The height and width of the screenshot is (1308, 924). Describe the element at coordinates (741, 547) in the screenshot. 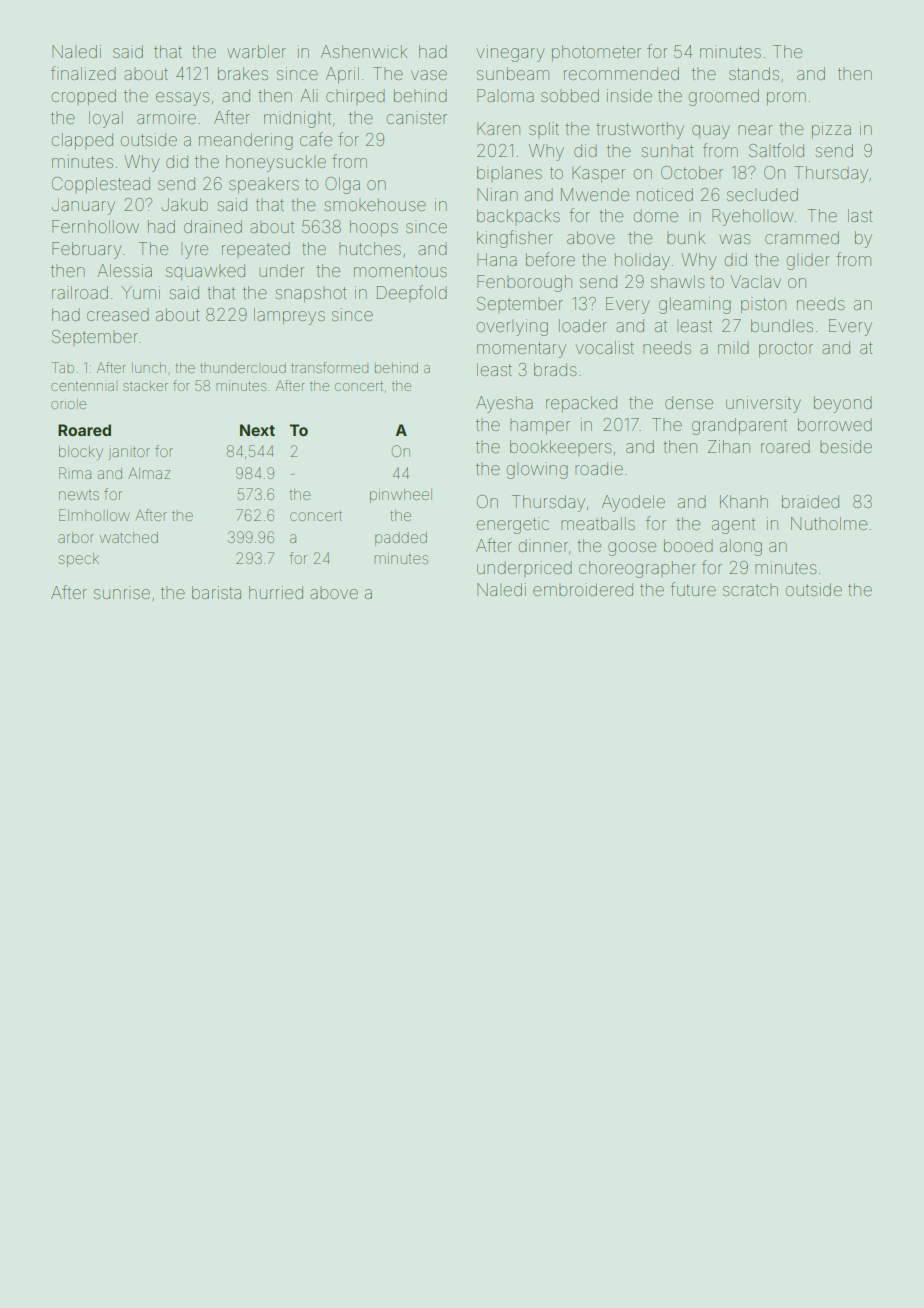

I see `along` at that location.
